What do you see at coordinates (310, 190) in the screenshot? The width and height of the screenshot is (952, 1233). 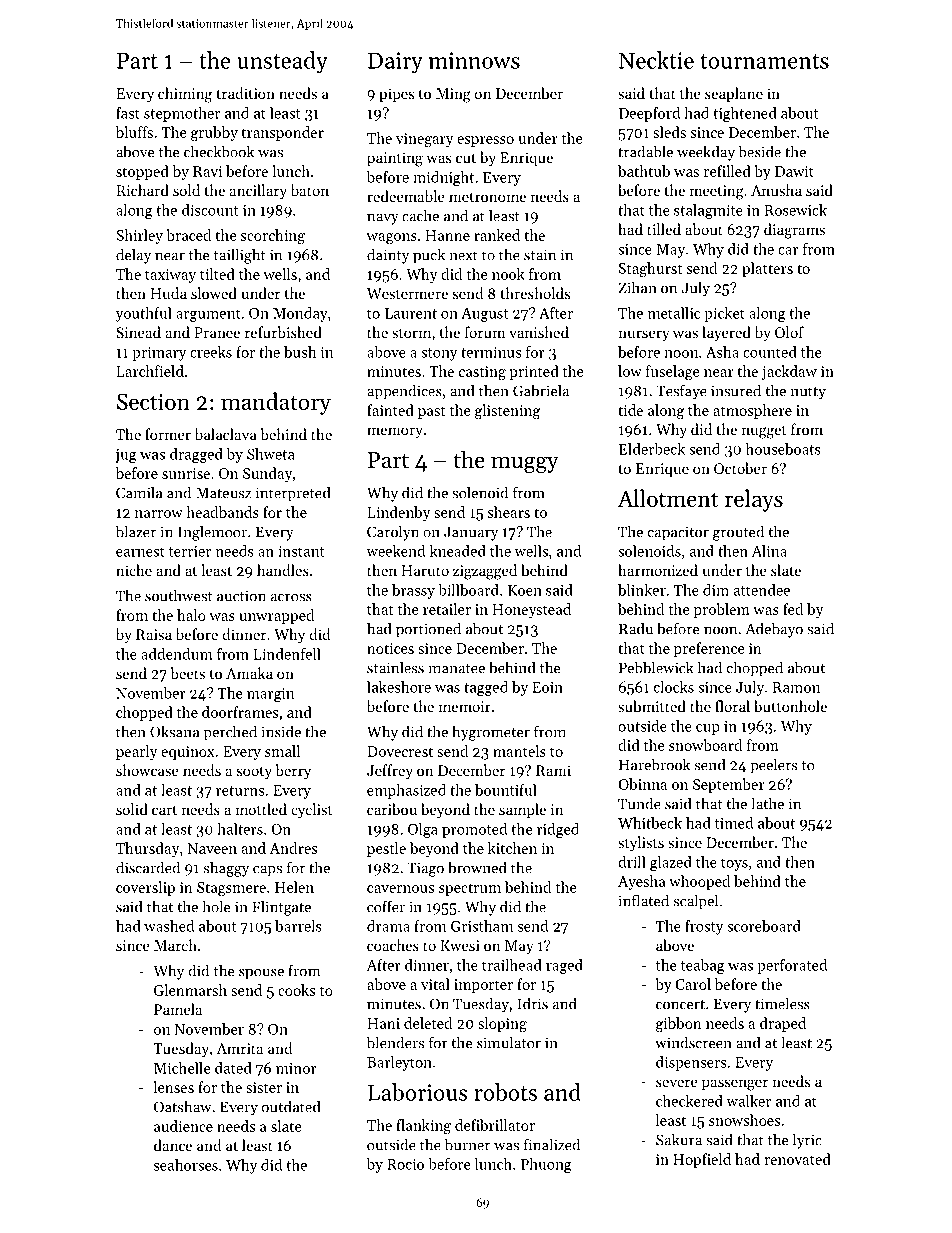 I see `baton` at bounding box center [310, 190].
